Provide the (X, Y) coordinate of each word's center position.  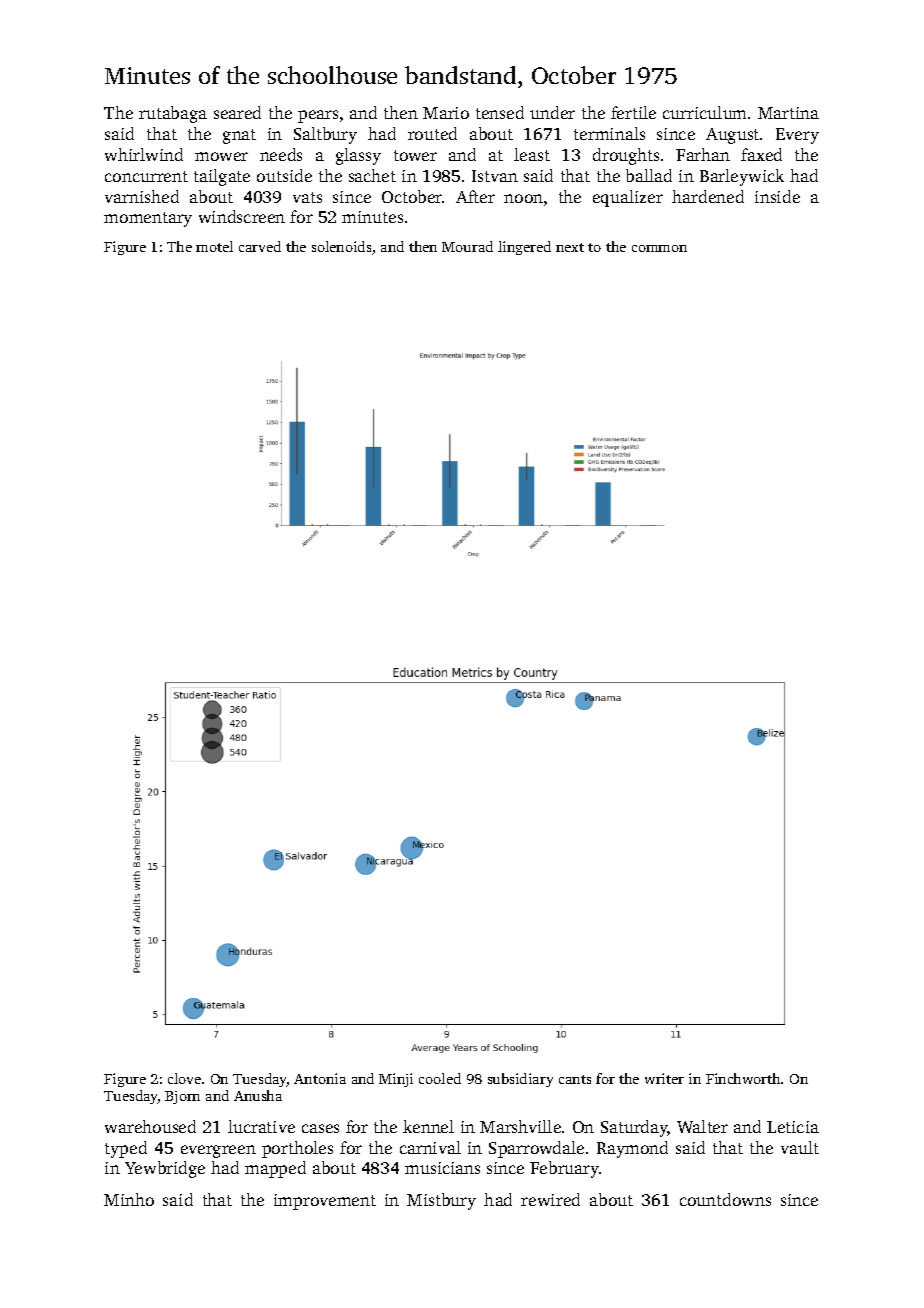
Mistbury (441, 1201)
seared (237, 112)
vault (800, 1147)
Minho (129, 1199)
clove (184, 1078)
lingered (524, 248)
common (659, 248)
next (570, 247)
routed (432, 133)
